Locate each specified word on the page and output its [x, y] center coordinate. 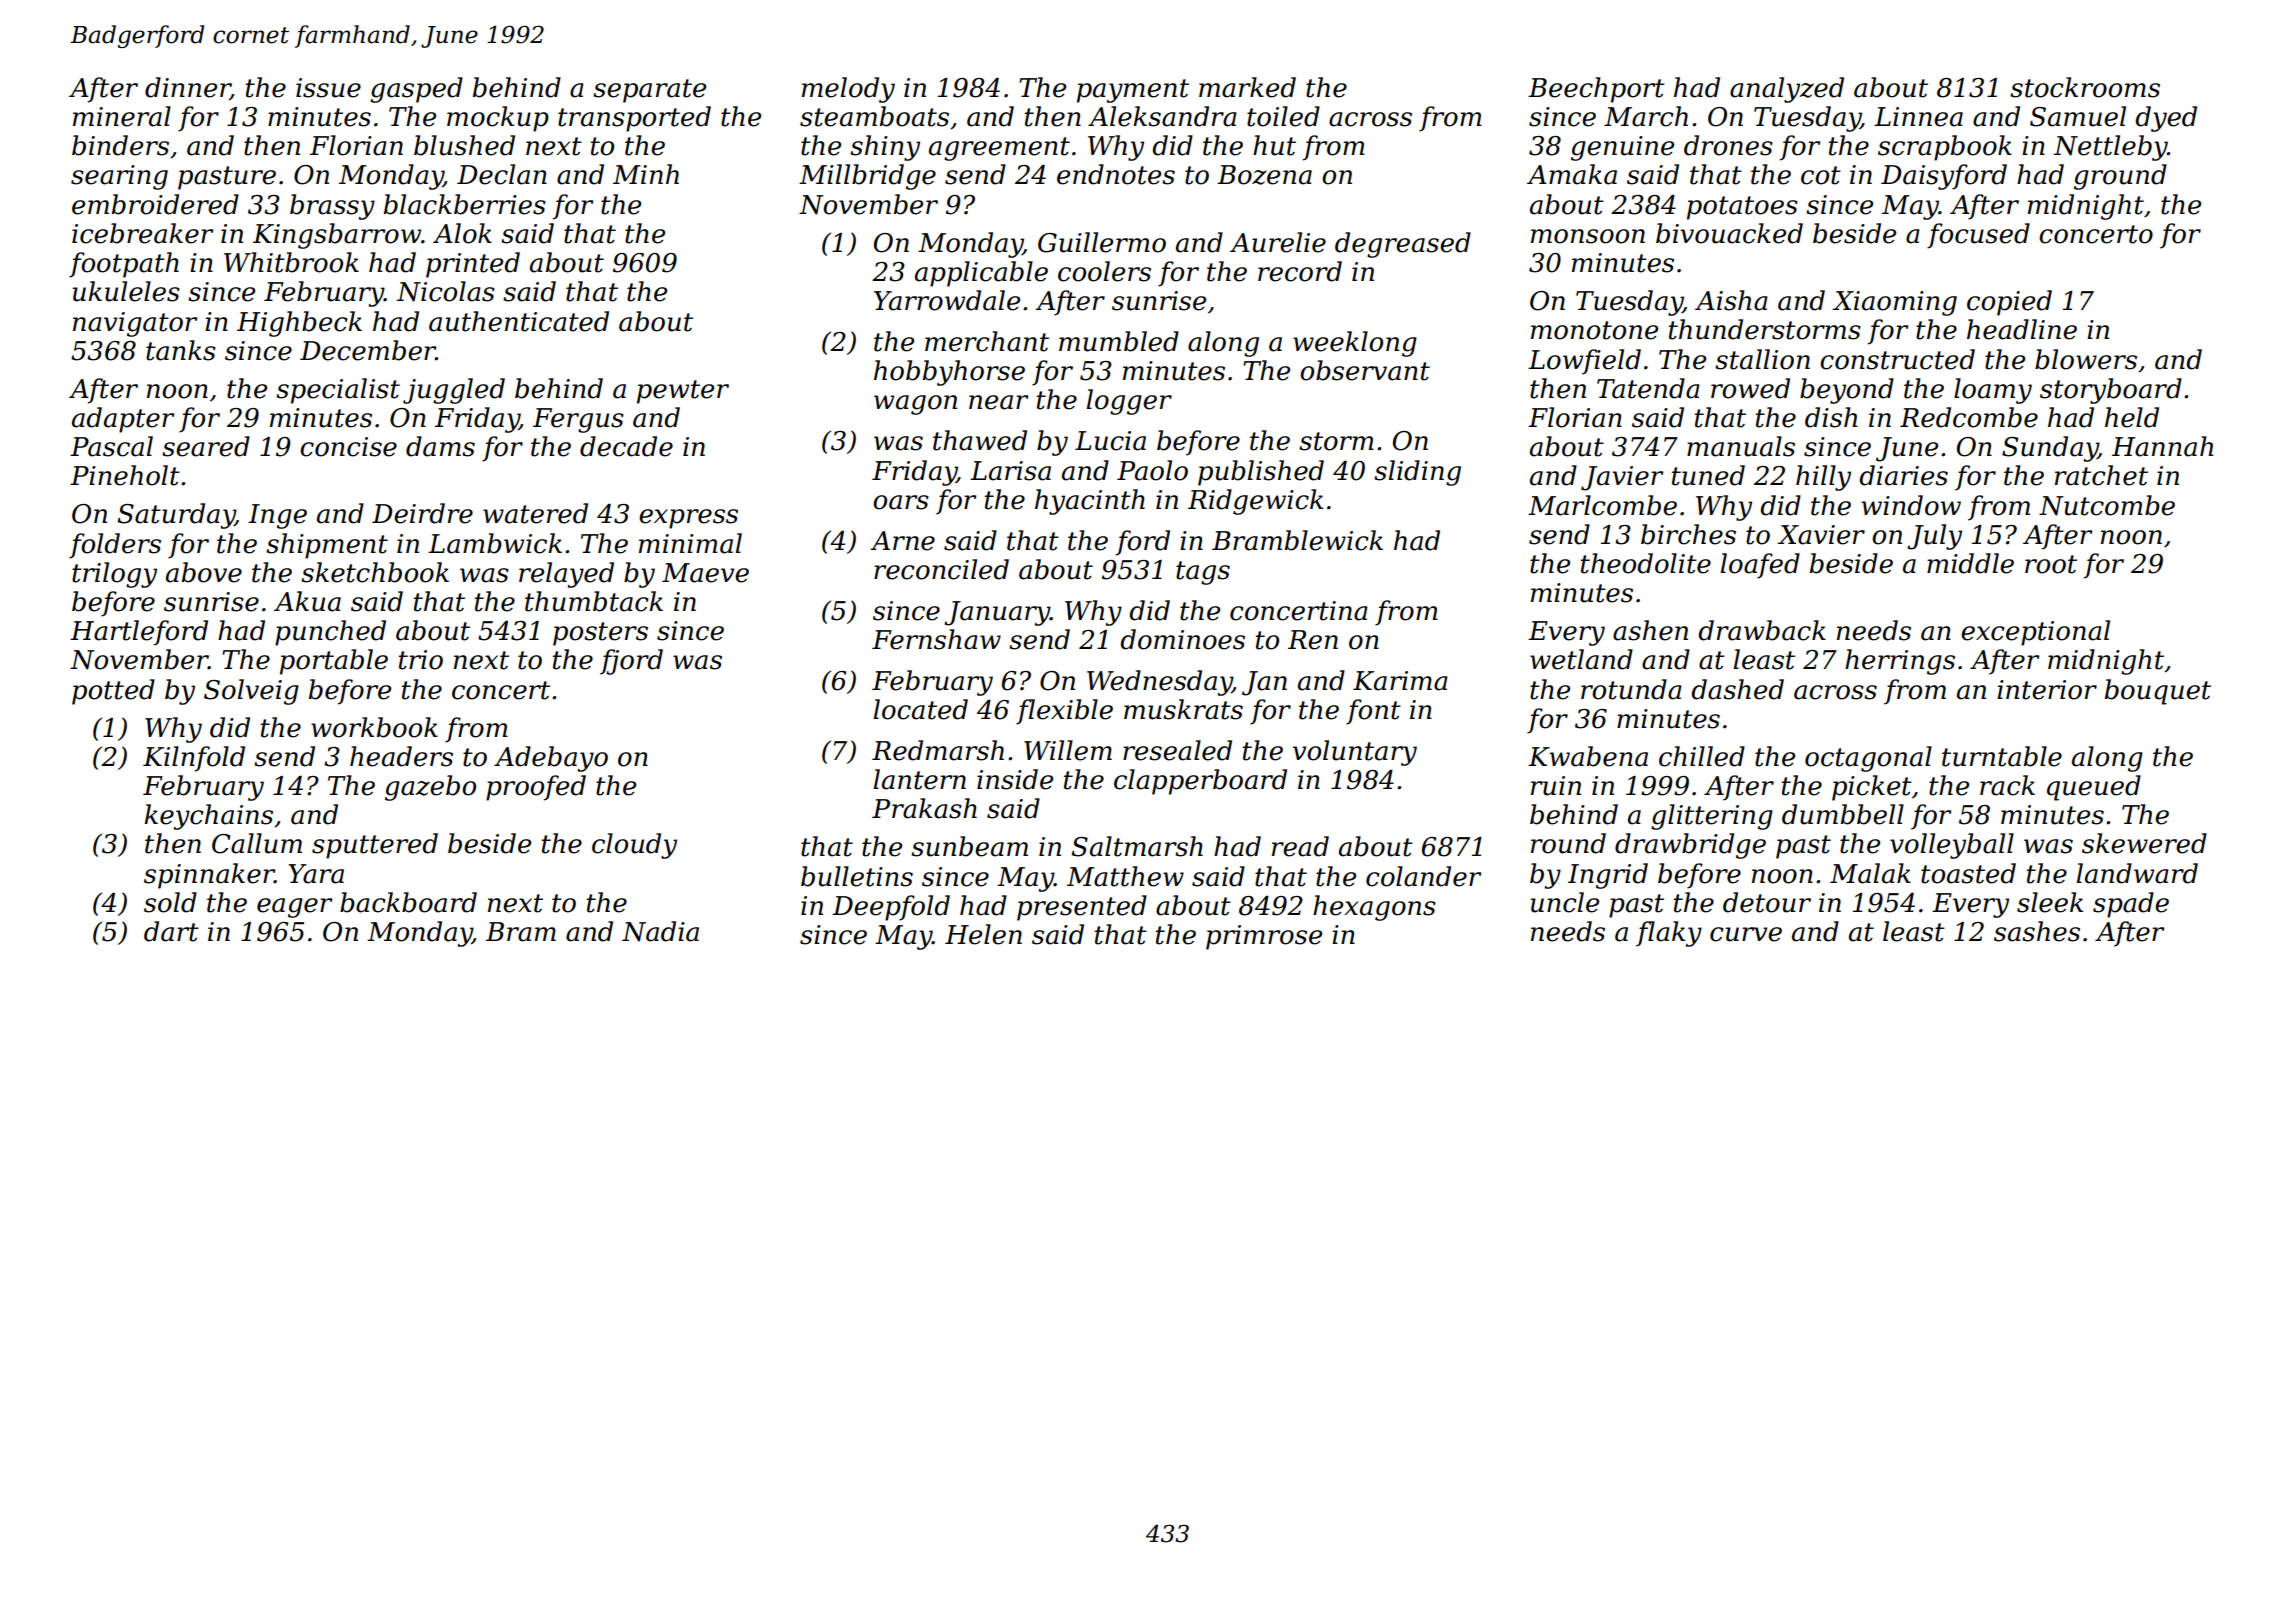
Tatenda [1648, 388]
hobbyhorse [949, 373]
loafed [1760, 566]
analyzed [1787, 90]
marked [1247, 87]
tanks [181, 350]
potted [113, 692]
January [997, 613]
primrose [1264, 937]
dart [171, 931]
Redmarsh [938, 750]
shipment [327, 546]
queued [2094, 788]
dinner [187, 88]
